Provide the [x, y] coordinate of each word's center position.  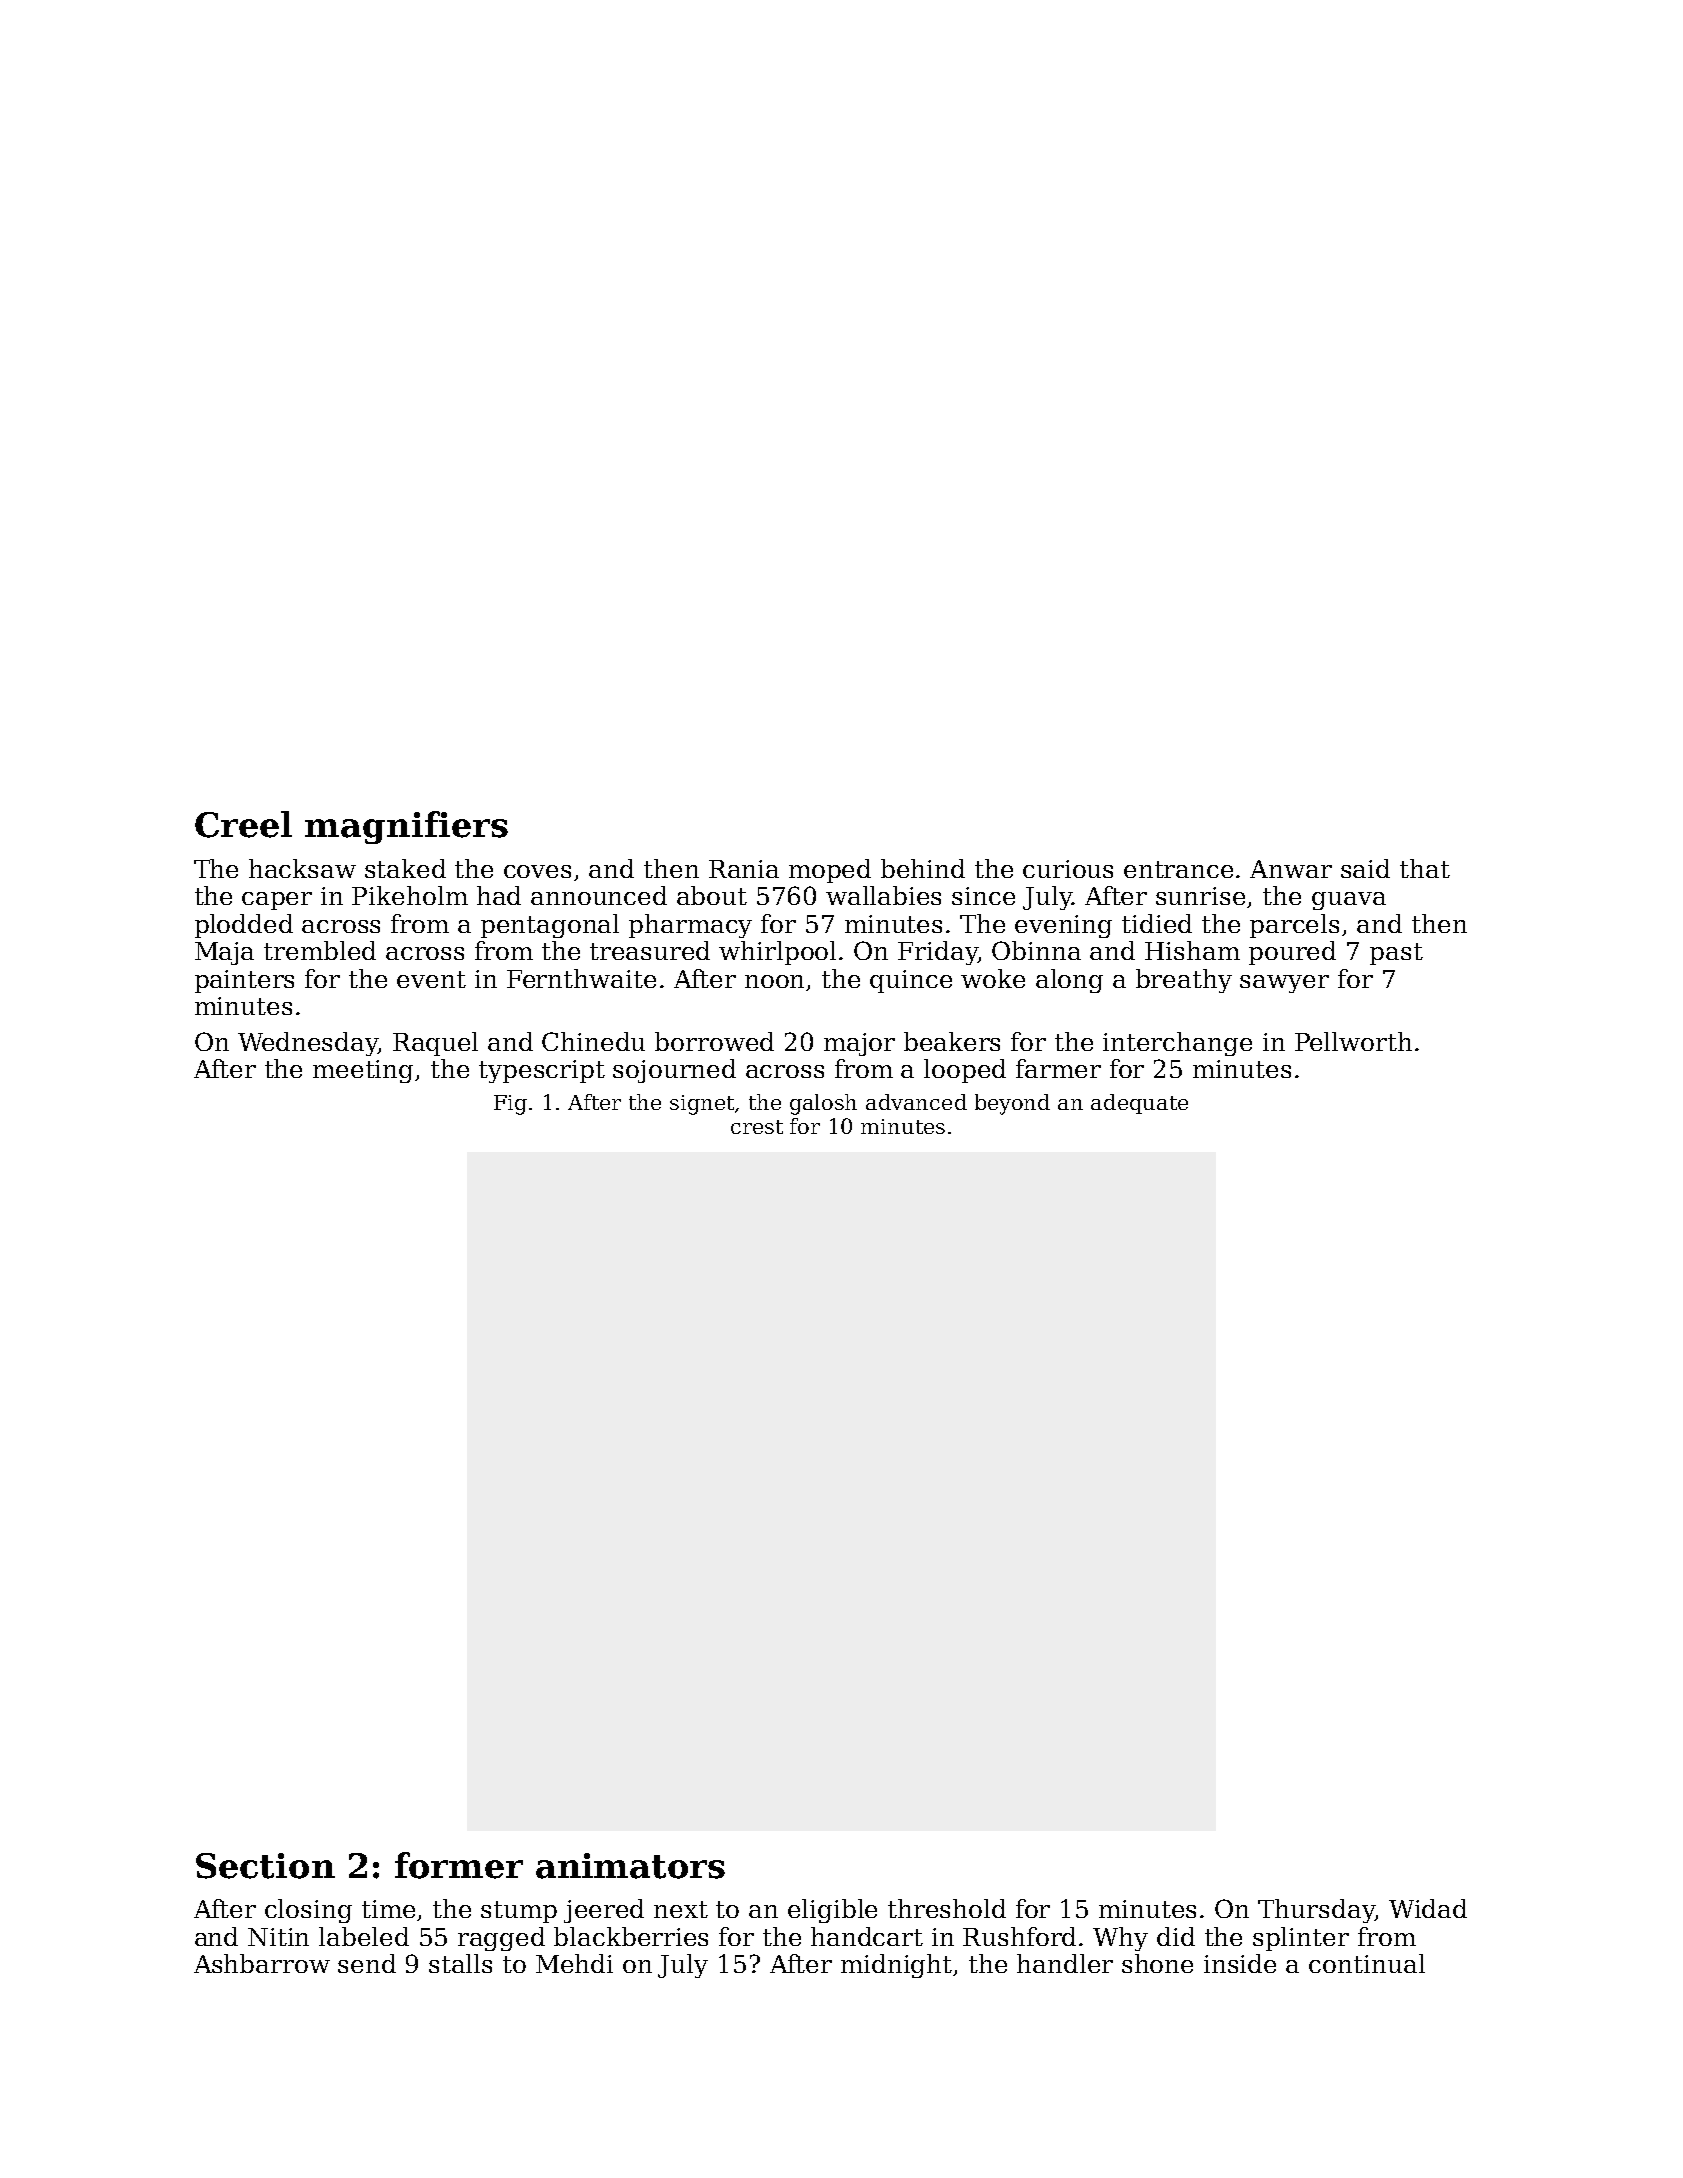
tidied [1157, 923]
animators [630, 1866]
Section [265, 1866]
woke [993, 978]
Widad [1428, 1908]
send [367, 1963]
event [431, 979]
